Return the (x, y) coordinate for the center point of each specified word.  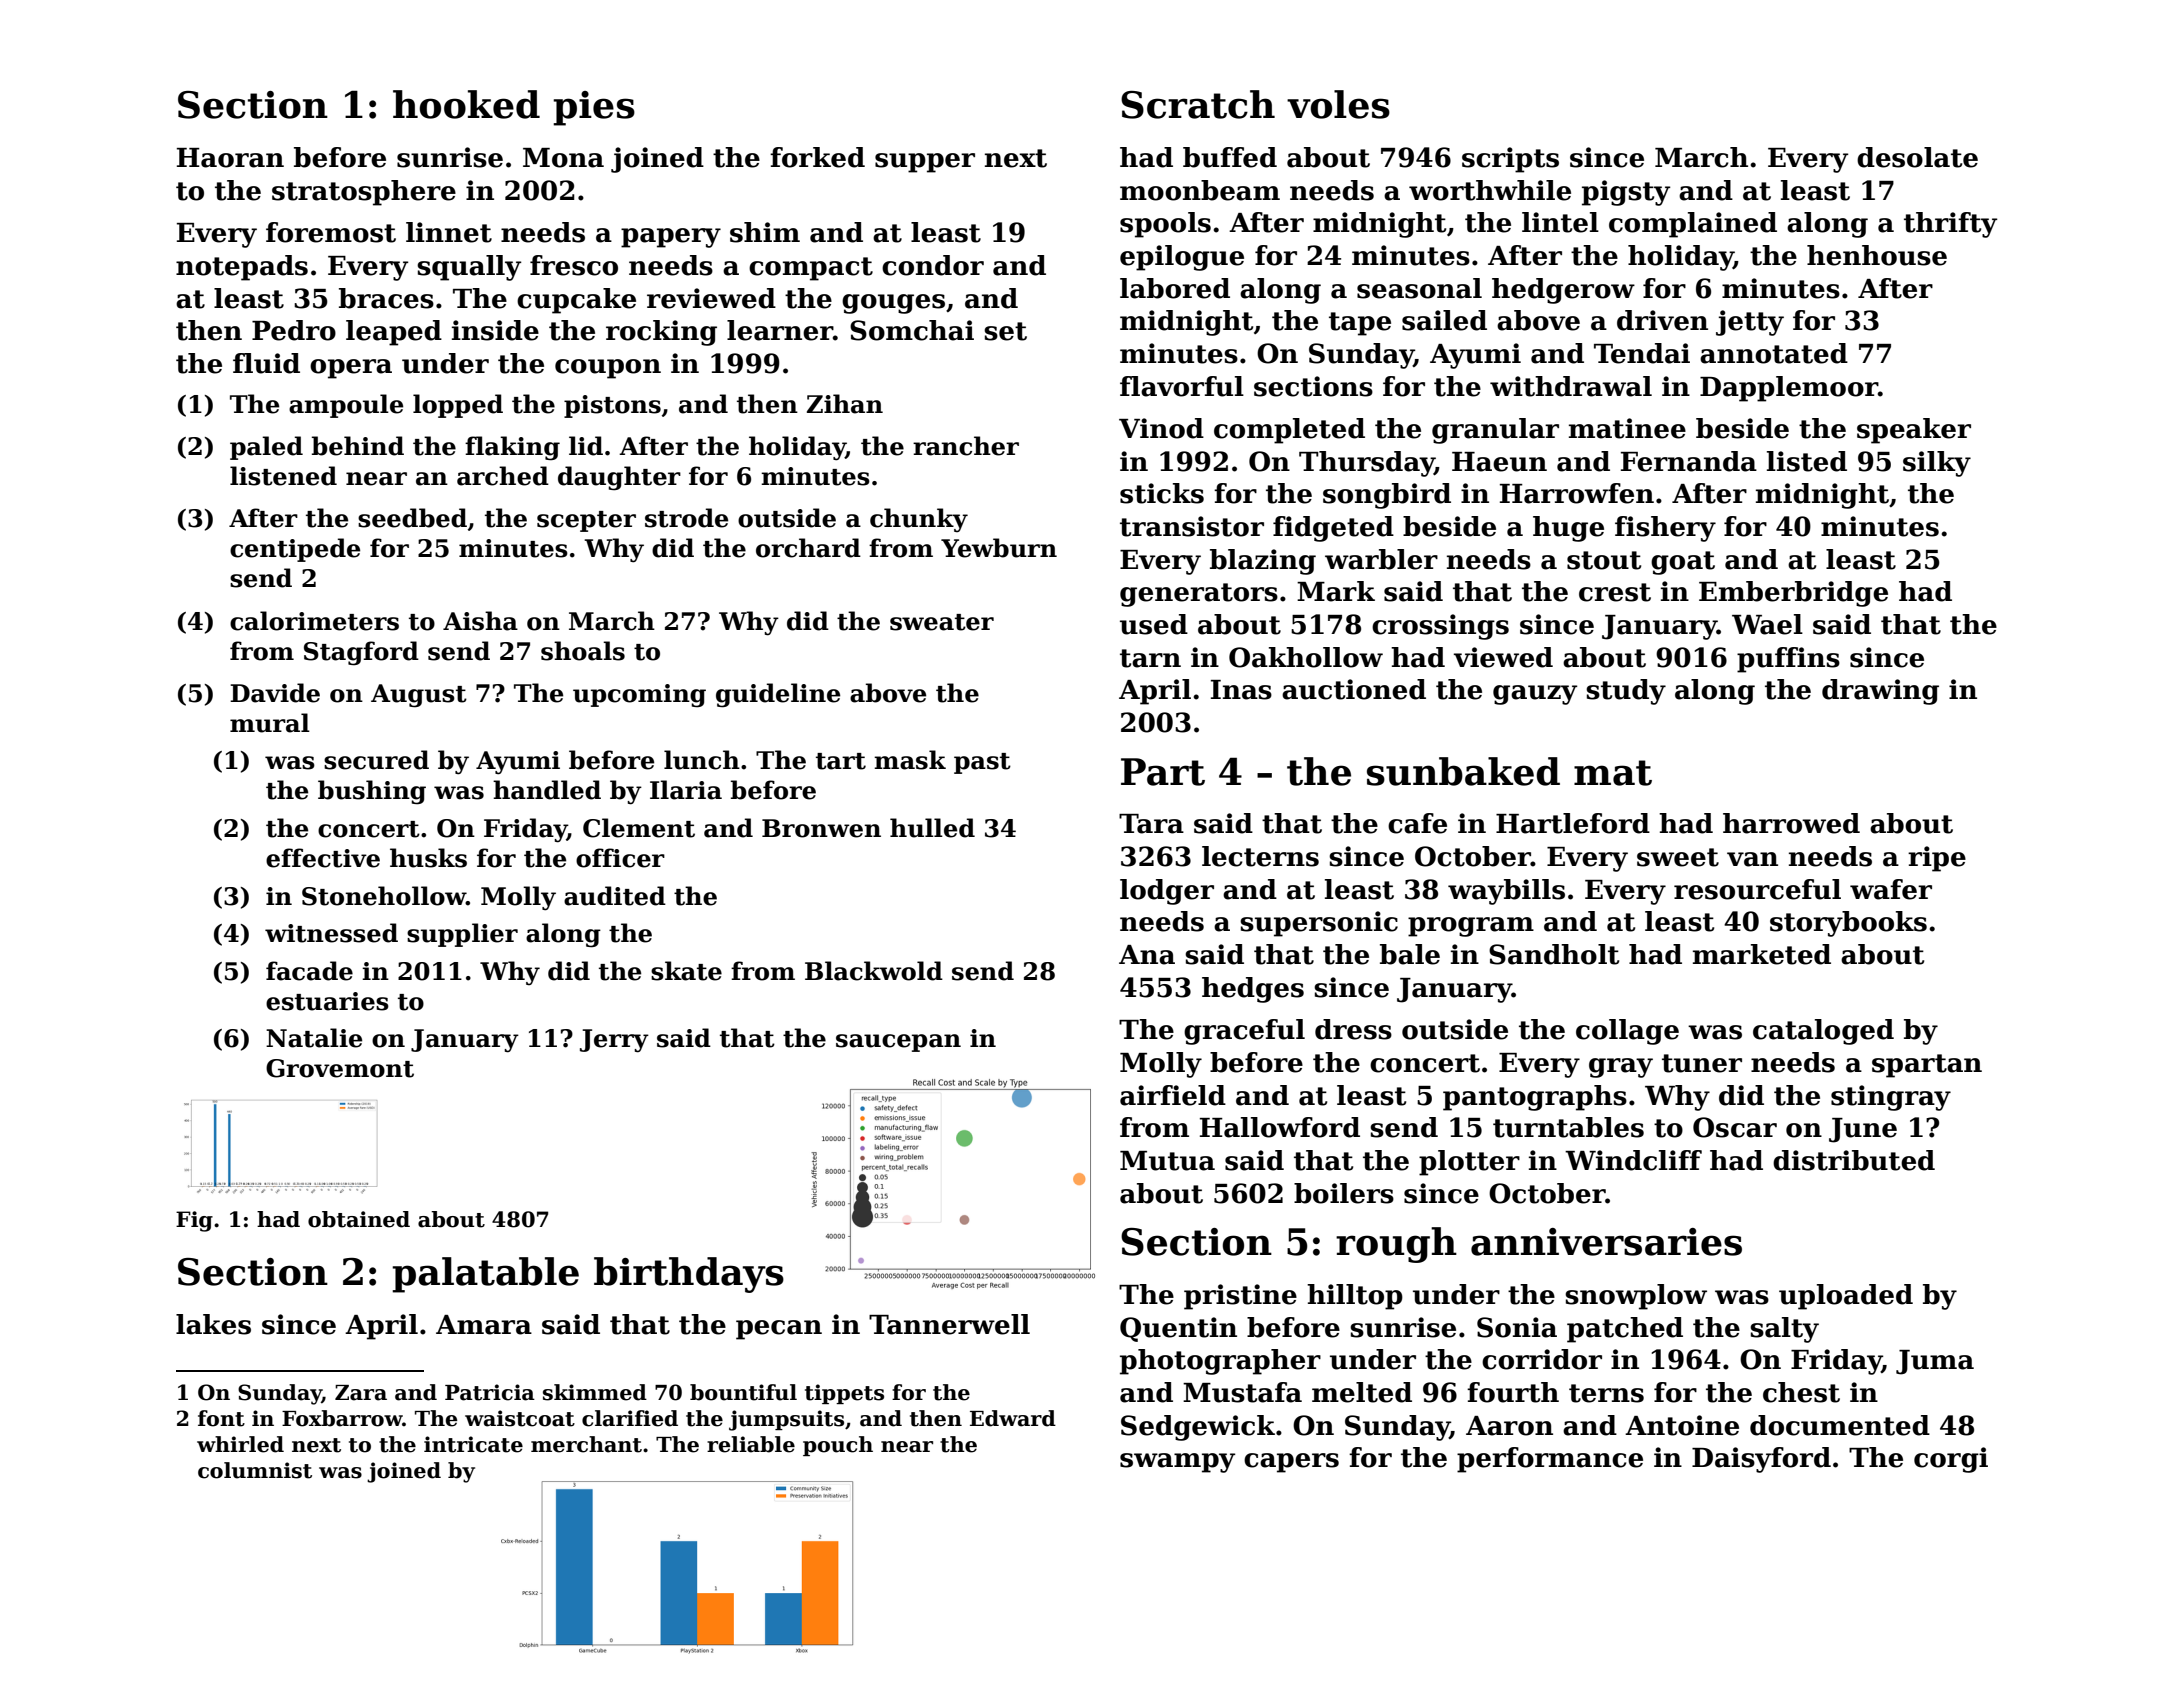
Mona (563, 158)
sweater (942, 622)
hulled (932, 828)
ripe (1937, 859)
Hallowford (1280, 1127)
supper (925, 163)
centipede (295, 550)
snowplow (1636, 1297)
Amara (484, 1325)
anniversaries (1606, 1242)
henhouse (1877, 255)
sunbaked (1463, 771)
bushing (372, 792)
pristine (1240, 1297)
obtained (359, 1219)
